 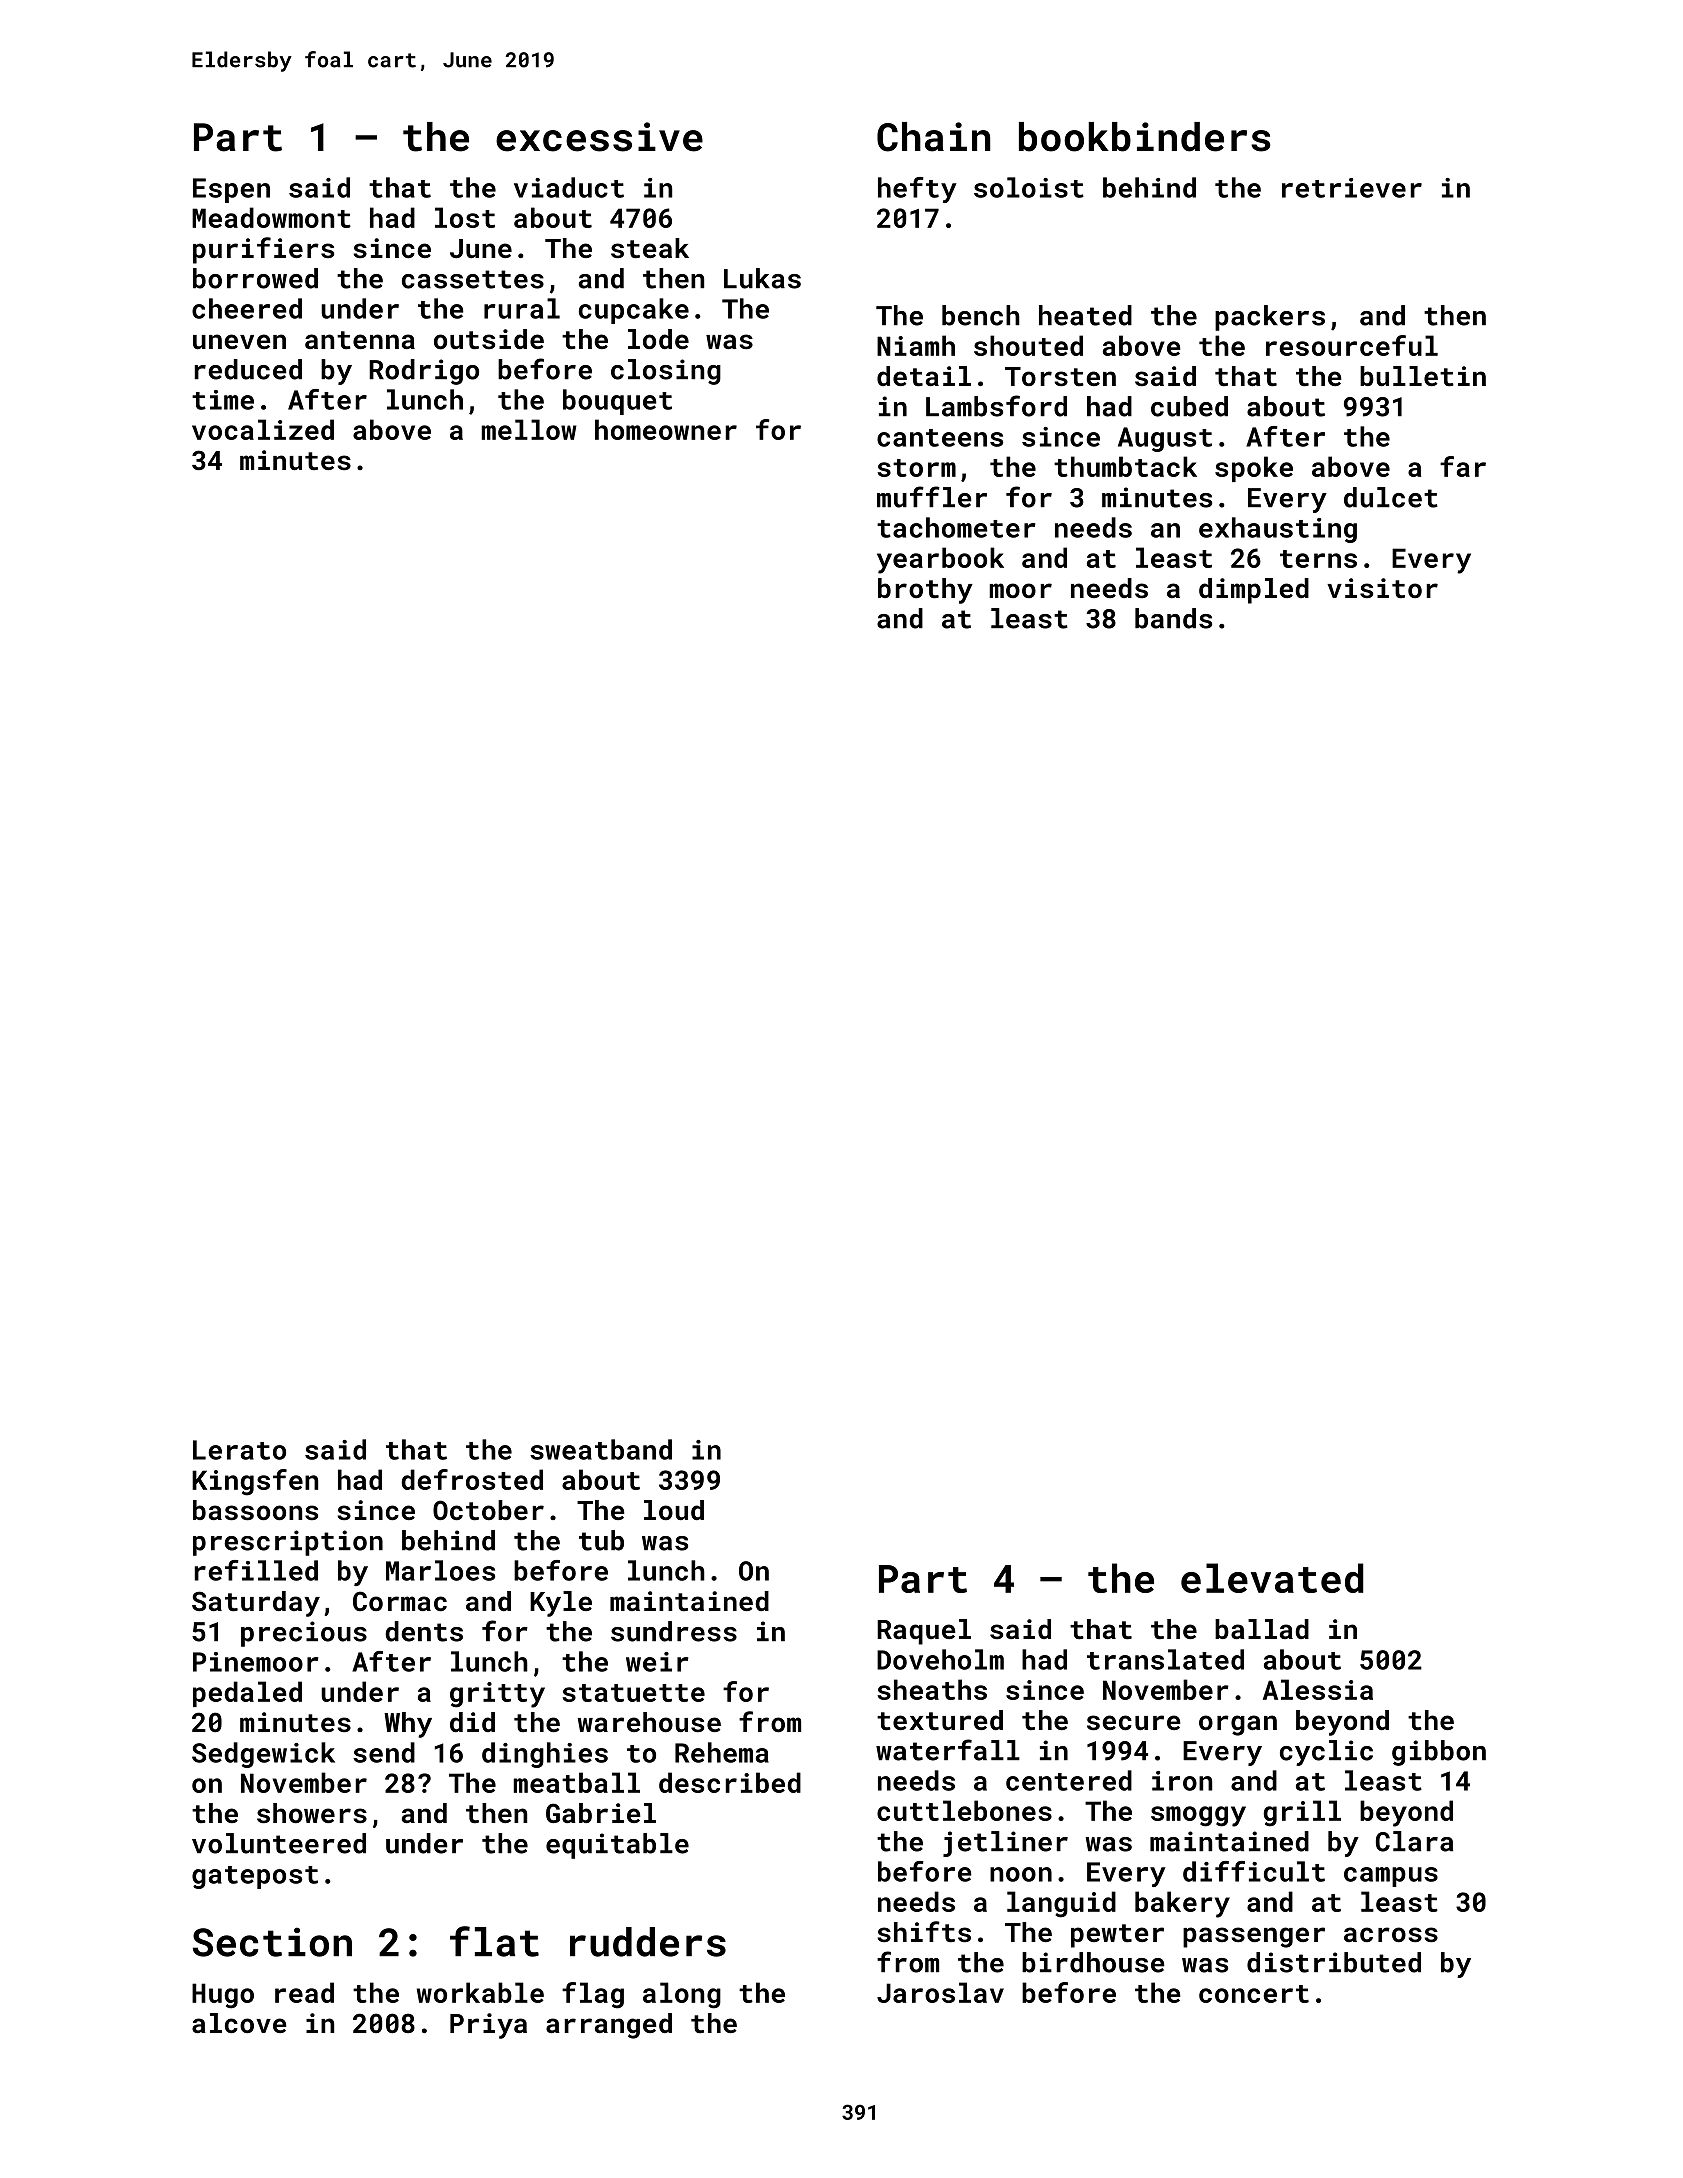 What do you see at coordinates (1254, 469) in the page?
I see `spoke` at bounding box center [1254, 469].
